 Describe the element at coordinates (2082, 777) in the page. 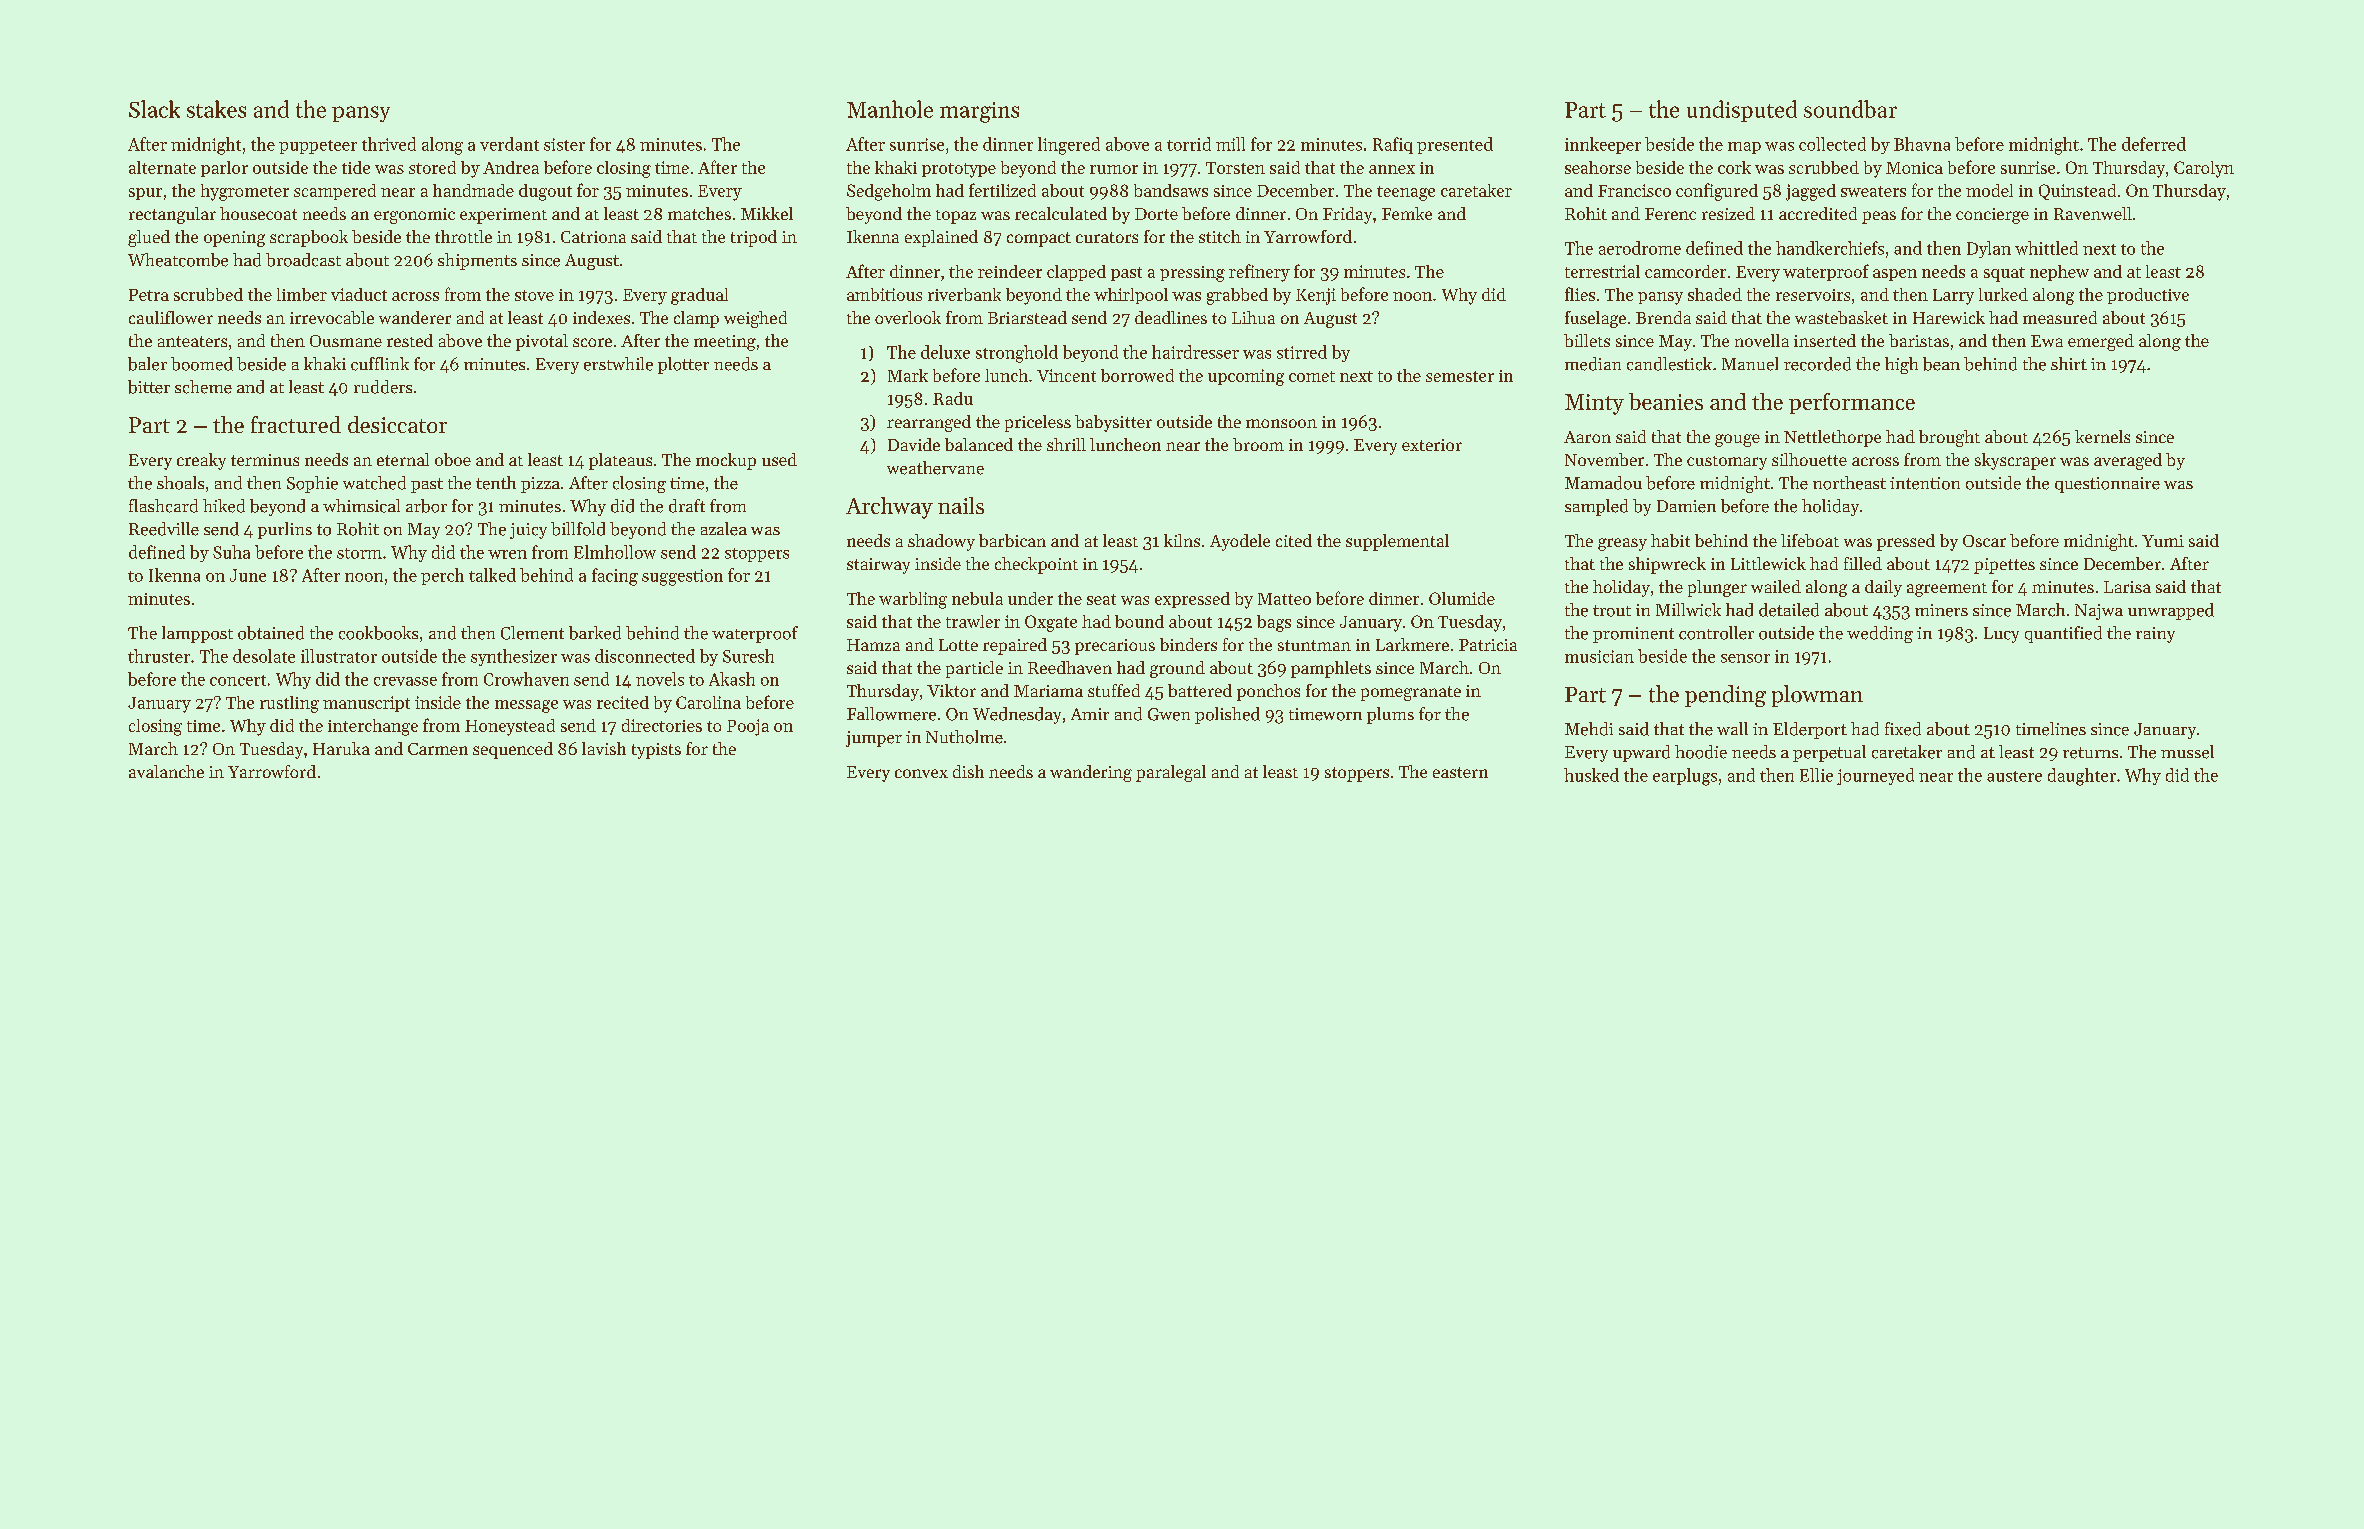

I see `daughter` at that location.
